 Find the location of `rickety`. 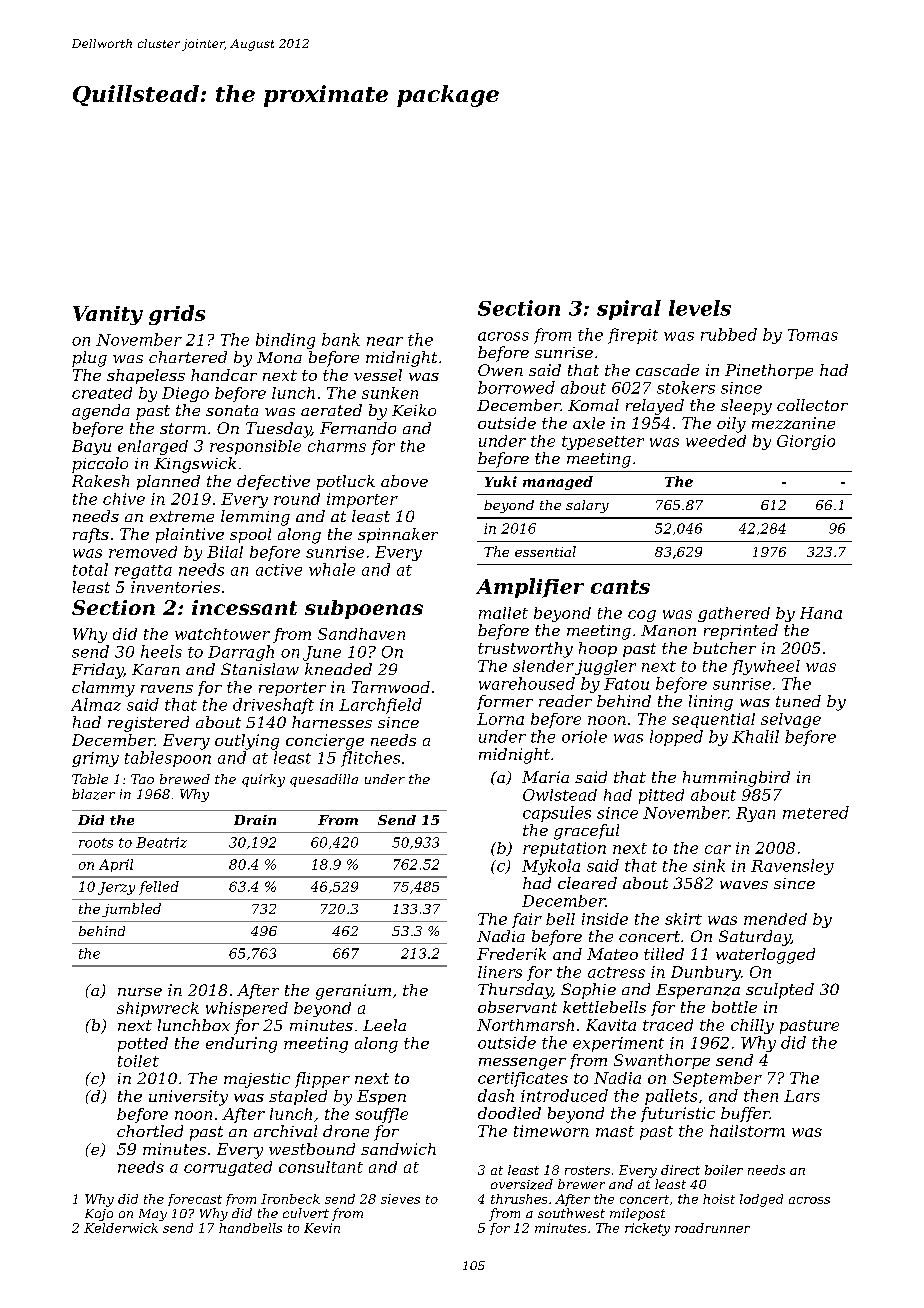

rickety is located at coordinates (647, 1229).
